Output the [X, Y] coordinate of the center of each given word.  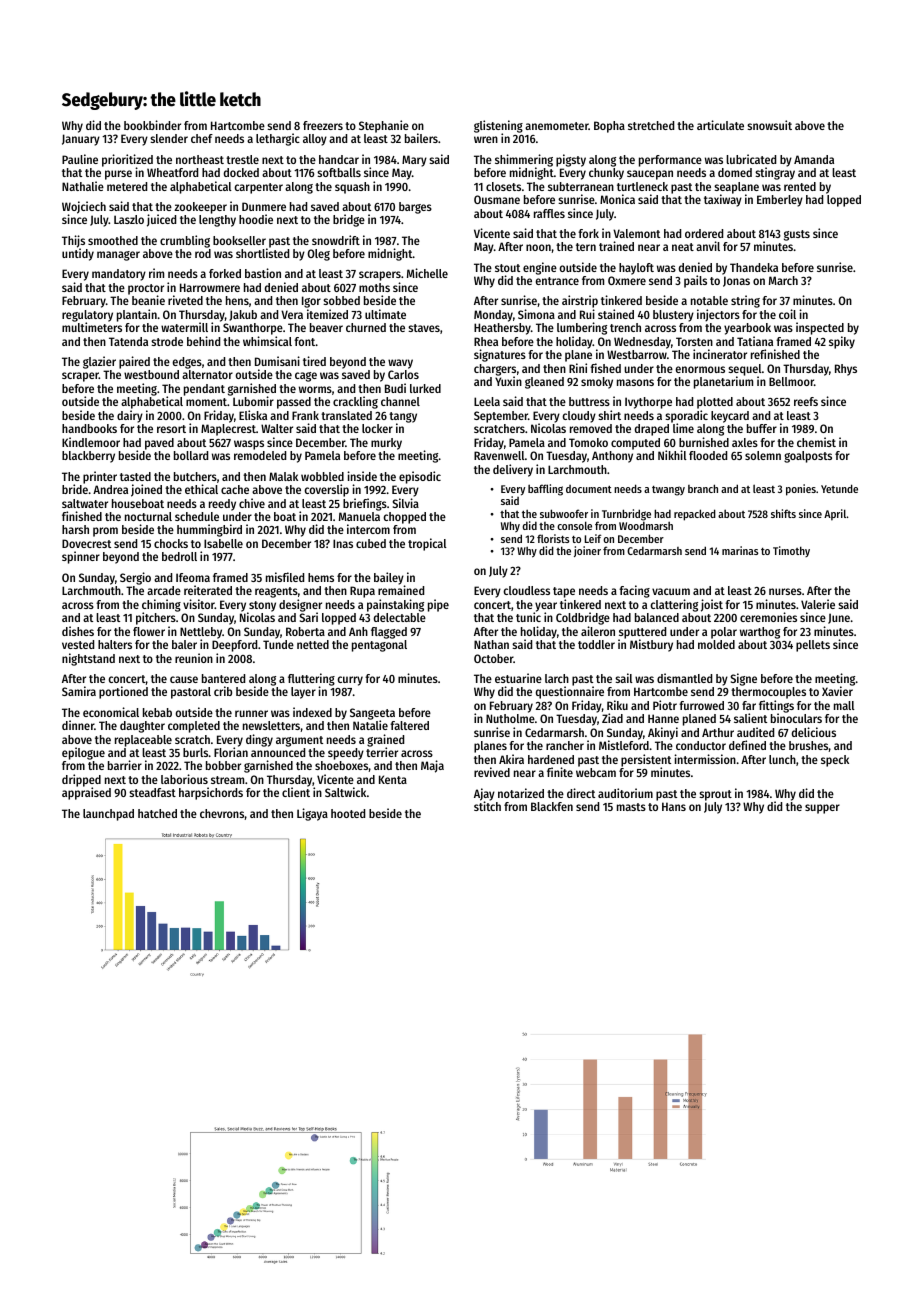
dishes [78, 631]
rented [800, 186]
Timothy [791, 551]
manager [118, 256]
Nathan [491, 644]
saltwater [85, 503]
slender [169, 138]
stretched [651, 125]
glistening [498, 127]
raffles [549, 213]
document [589, 489]
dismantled [684, 678]
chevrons [222, 814]
